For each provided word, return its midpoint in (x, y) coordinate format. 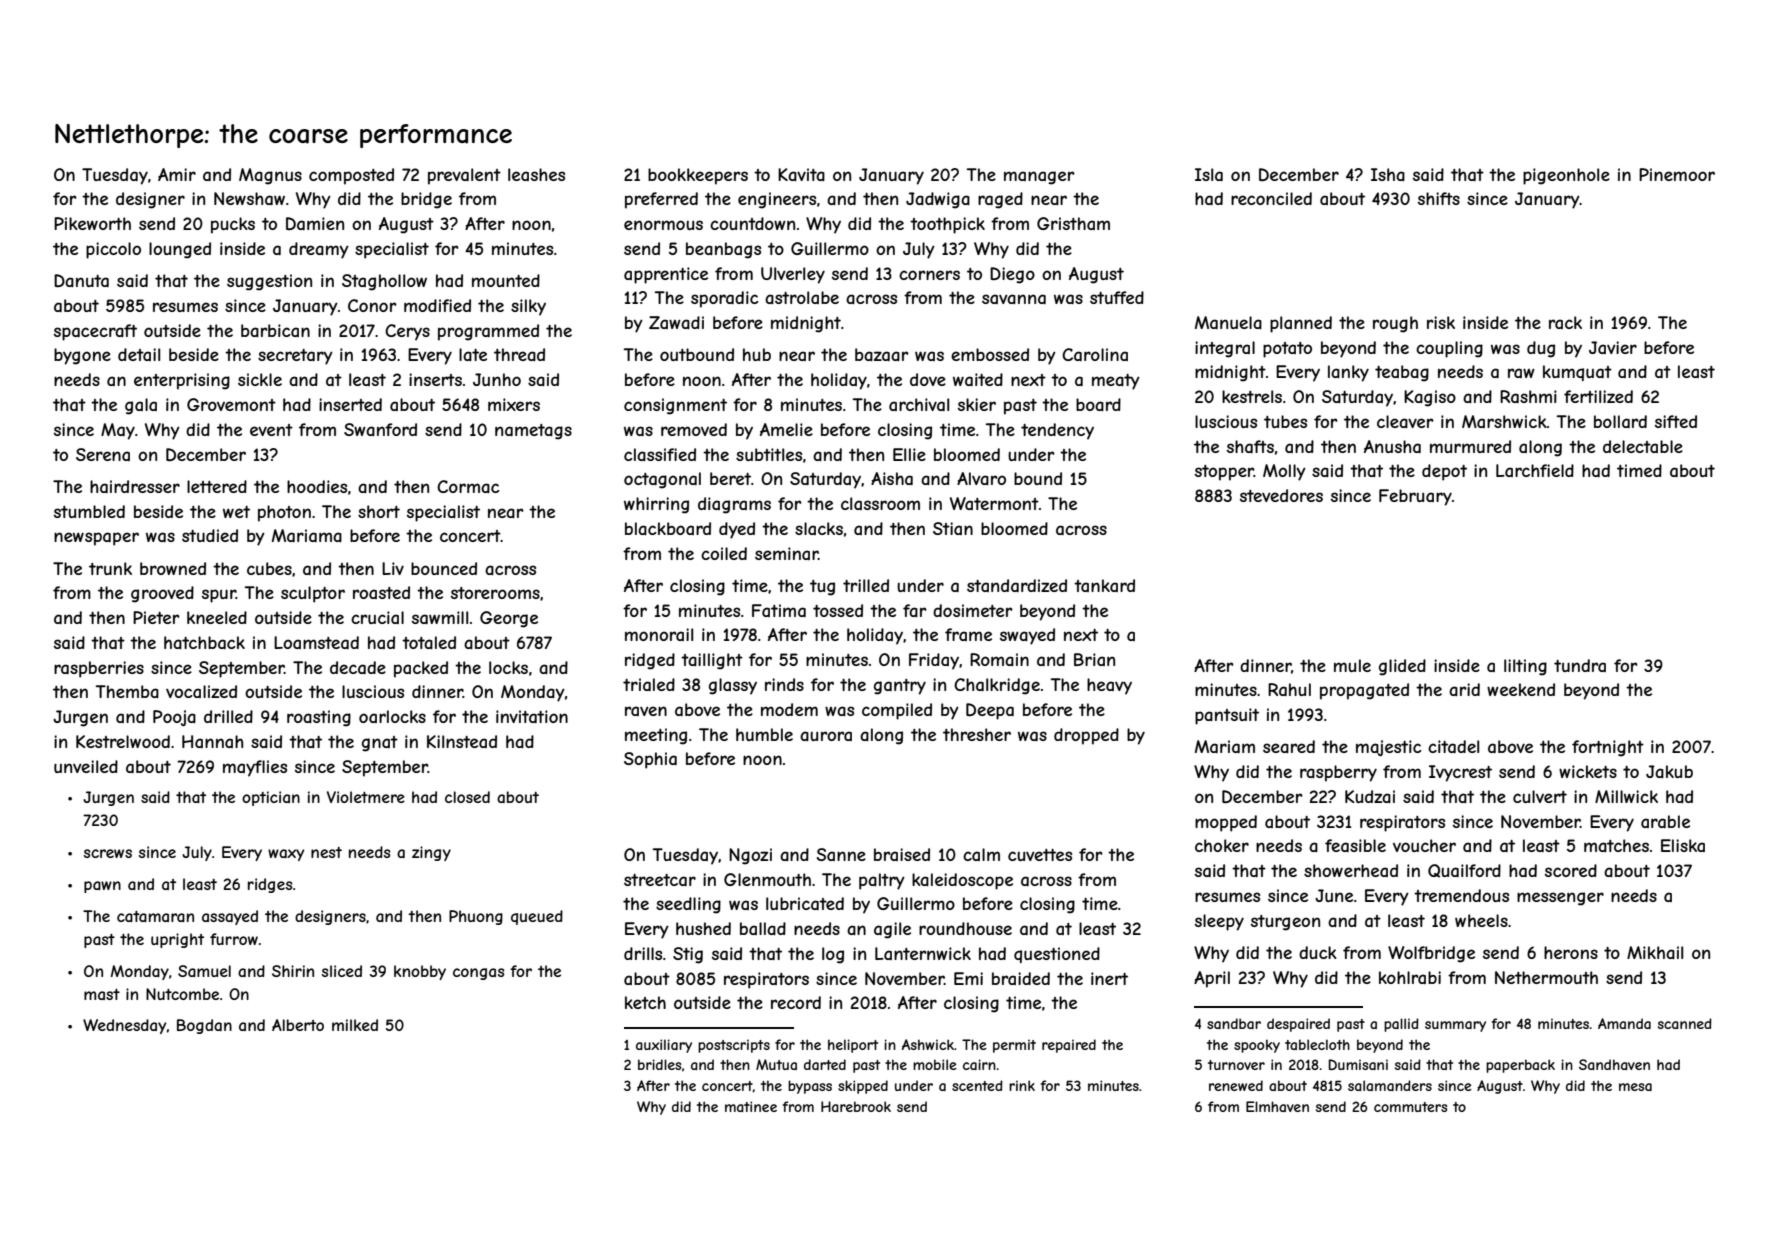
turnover (1236, 1065)
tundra (1580, 665)
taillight (712, 661)
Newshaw (249, 198)
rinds (784, 684)
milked (355, 1025)
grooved (162, 594)
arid (1464, 689)
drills (643, 953)
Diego (1012, 275)
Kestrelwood (123, 741)
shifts (1439, 198)
